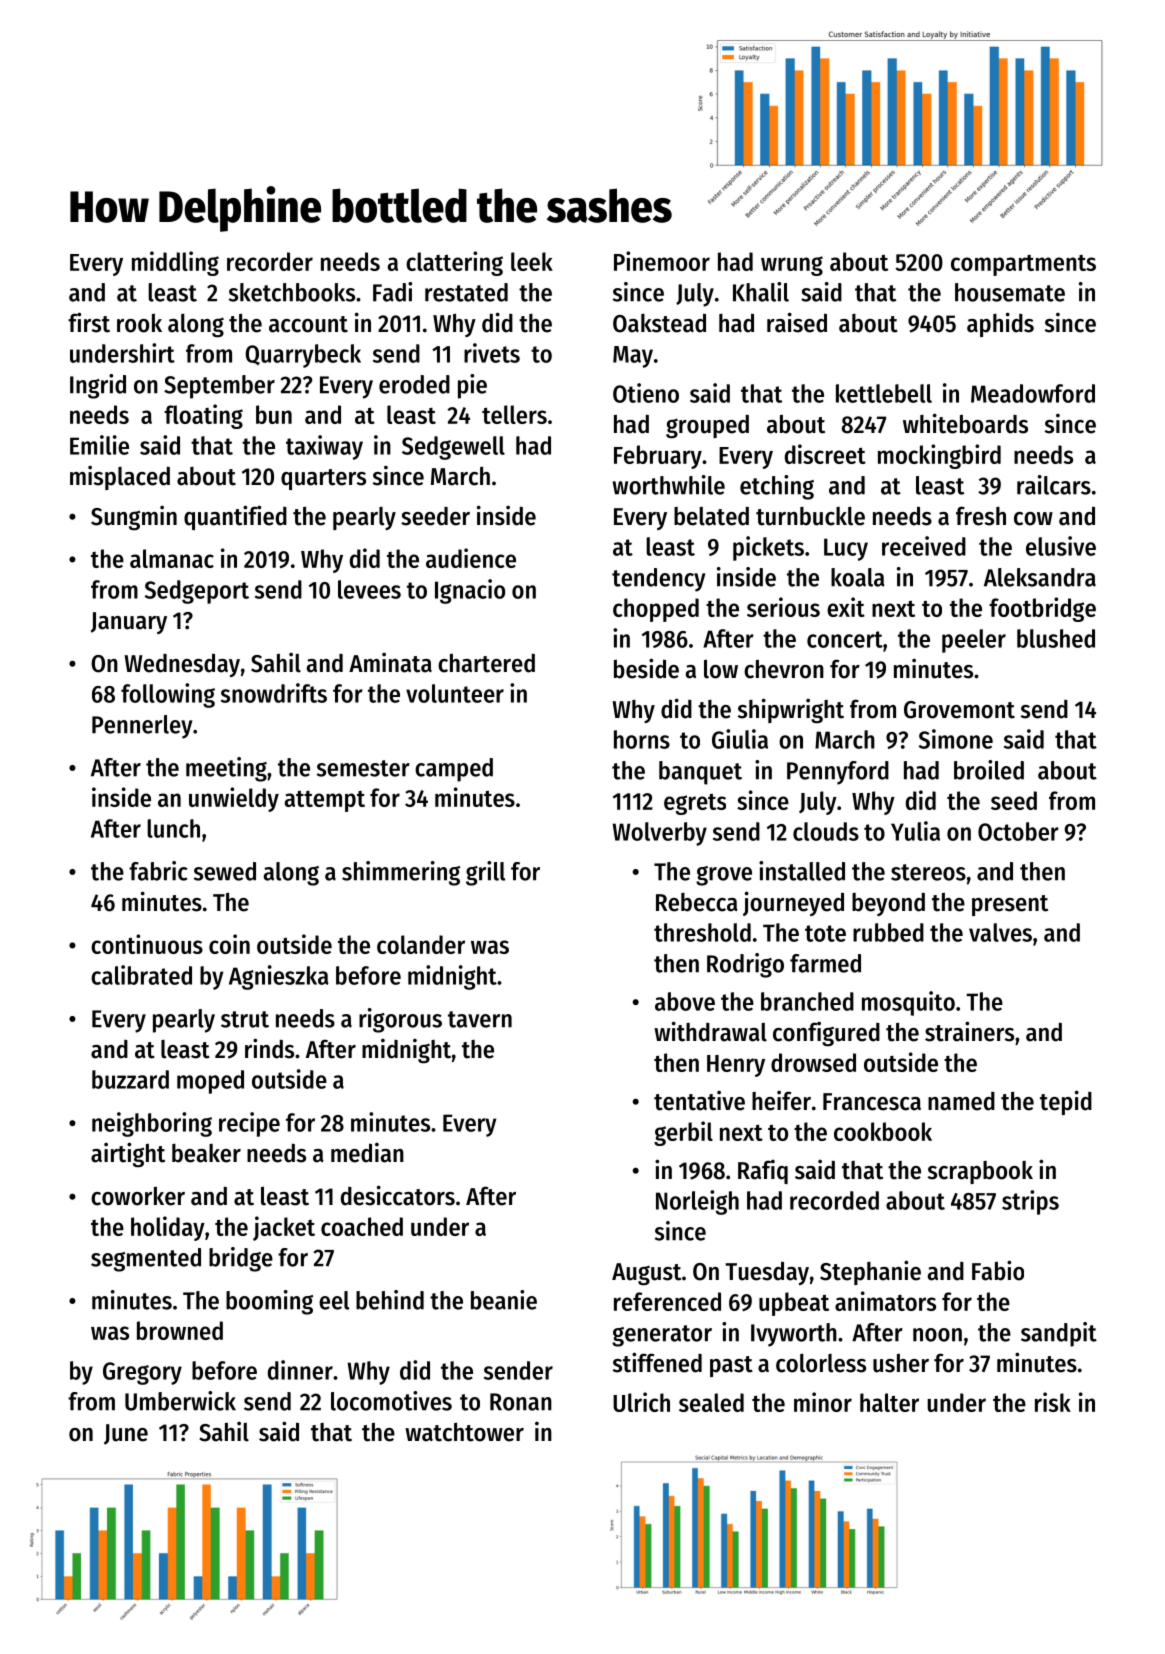  Describe the element at coordinates (888, 932) in the screenshot. I see `rubbed` at that location.
